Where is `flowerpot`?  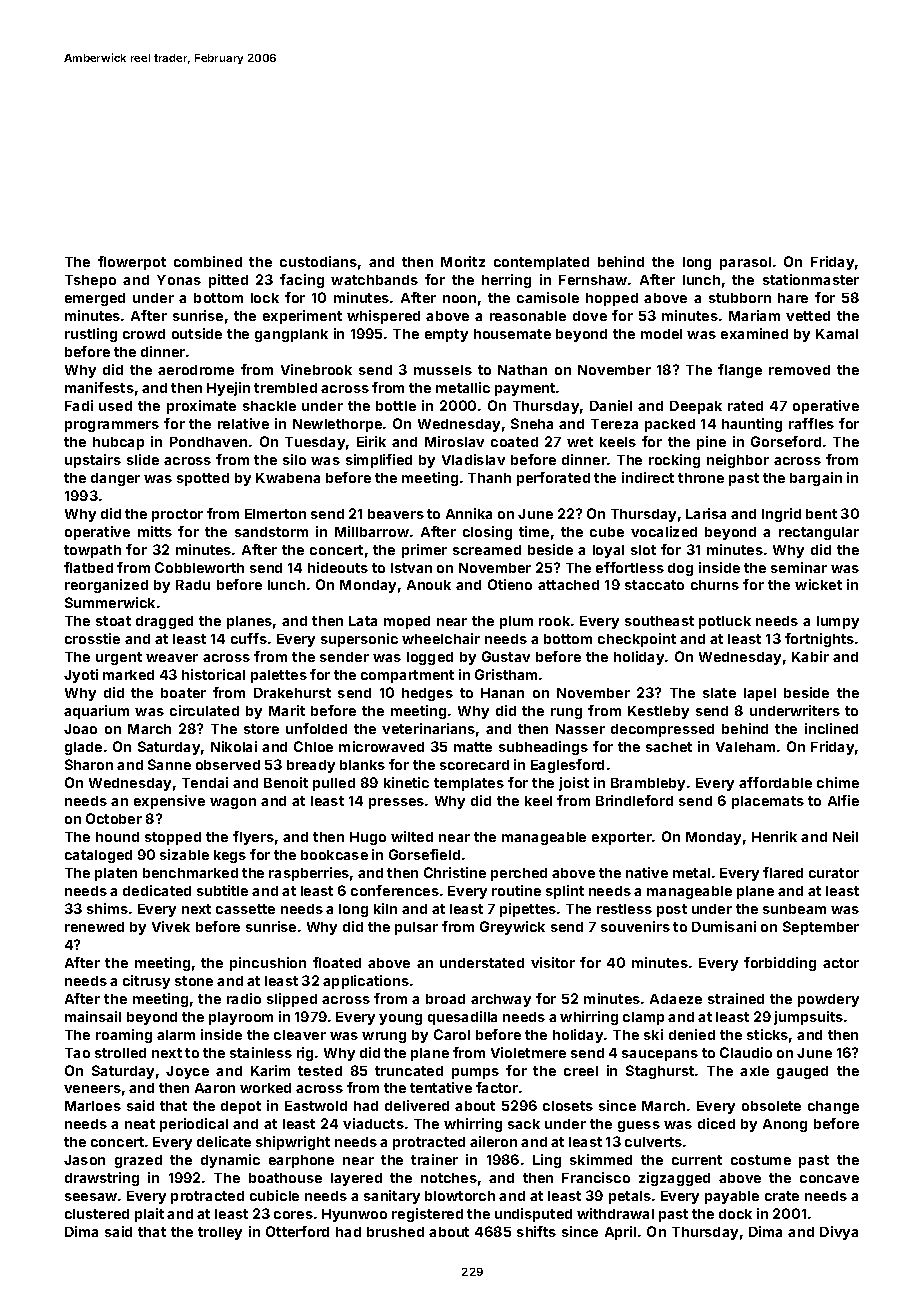
flowerpot is located at coordinates (132, 263).
